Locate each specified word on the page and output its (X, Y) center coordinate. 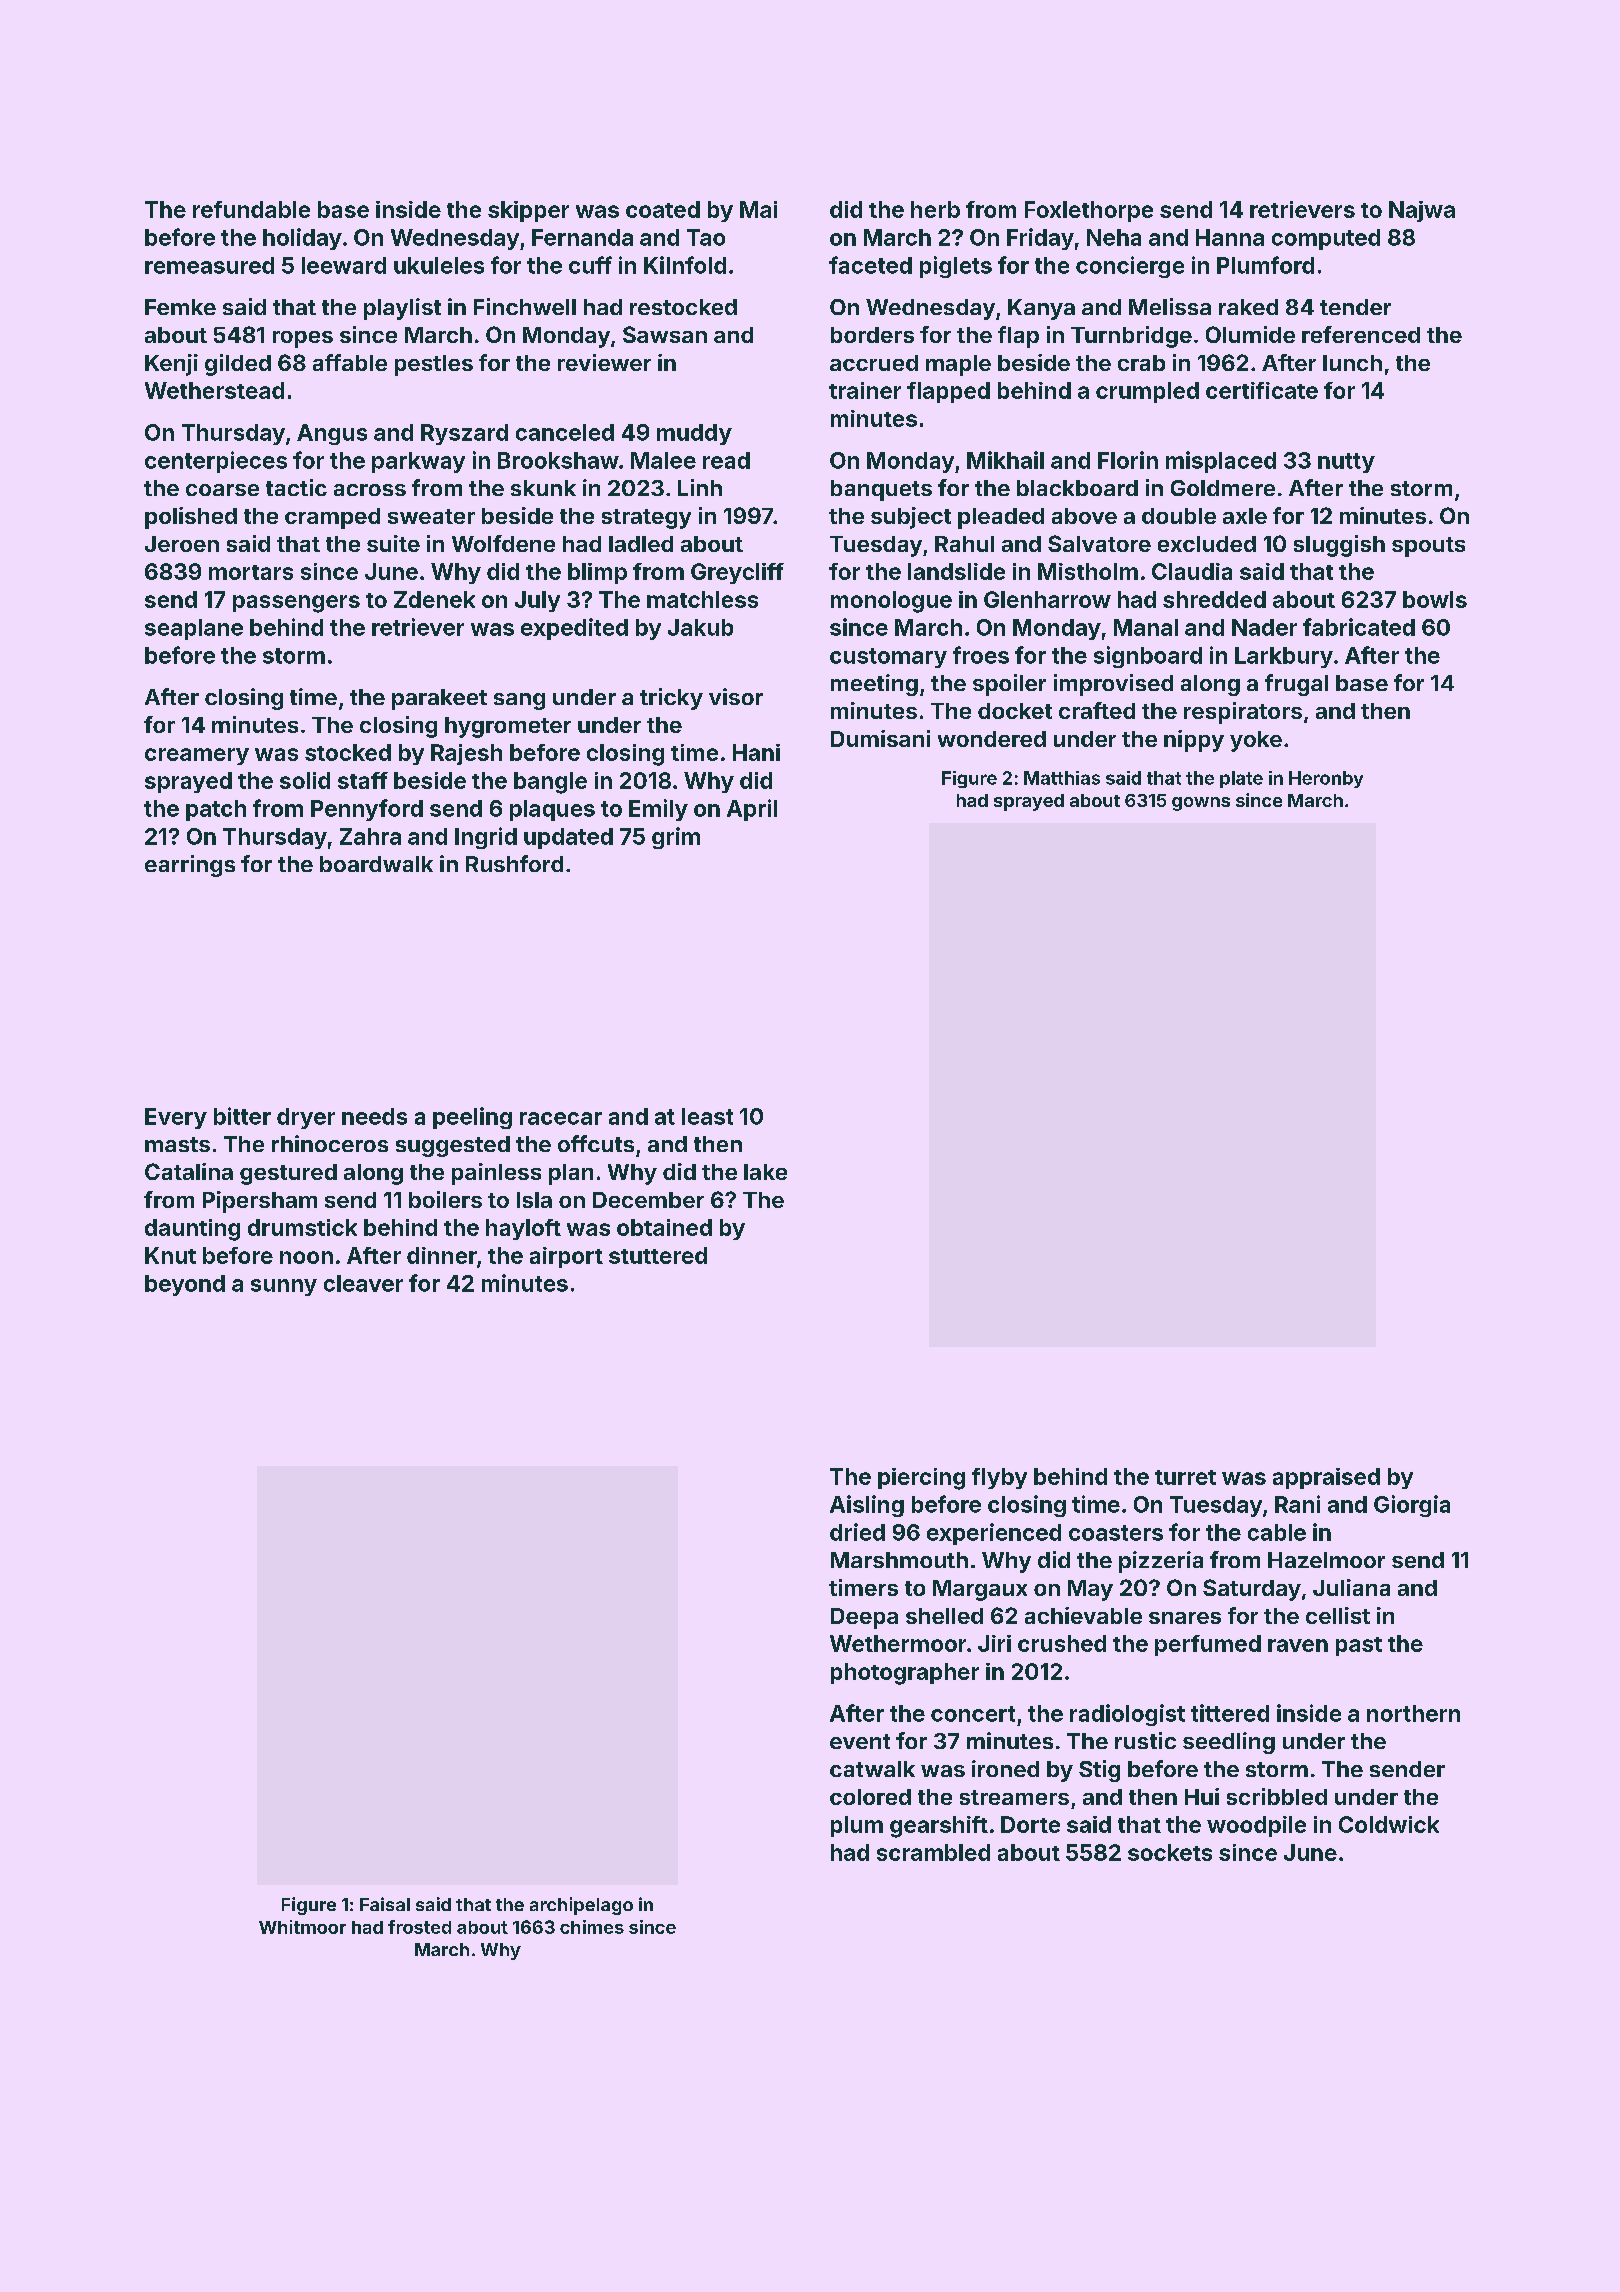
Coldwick (1389, 1824)
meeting (874, 685)
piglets (956, 267)
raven (1298, 1645)
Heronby (1326, 779)
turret (1185, 1477)
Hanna (1230, 237)
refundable (251, 209)
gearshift (939, 1827)
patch (216, 810)
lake (765, 1172)
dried (857, 1532)
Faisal (385, 1904)
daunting (192, 1230)
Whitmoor (302, 1927)
